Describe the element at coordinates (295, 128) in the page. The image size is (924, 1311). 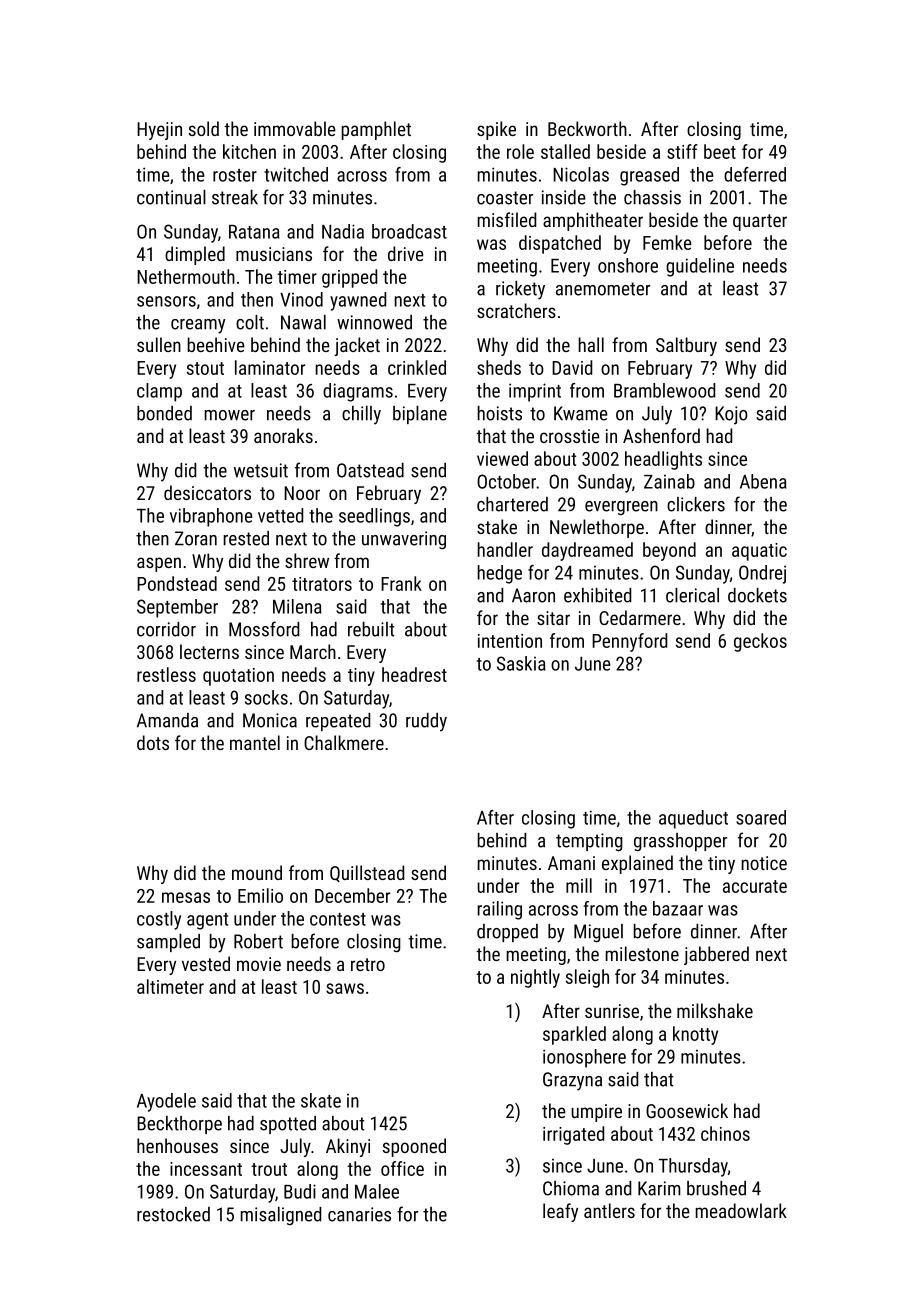
I see `immovable` at that location.
